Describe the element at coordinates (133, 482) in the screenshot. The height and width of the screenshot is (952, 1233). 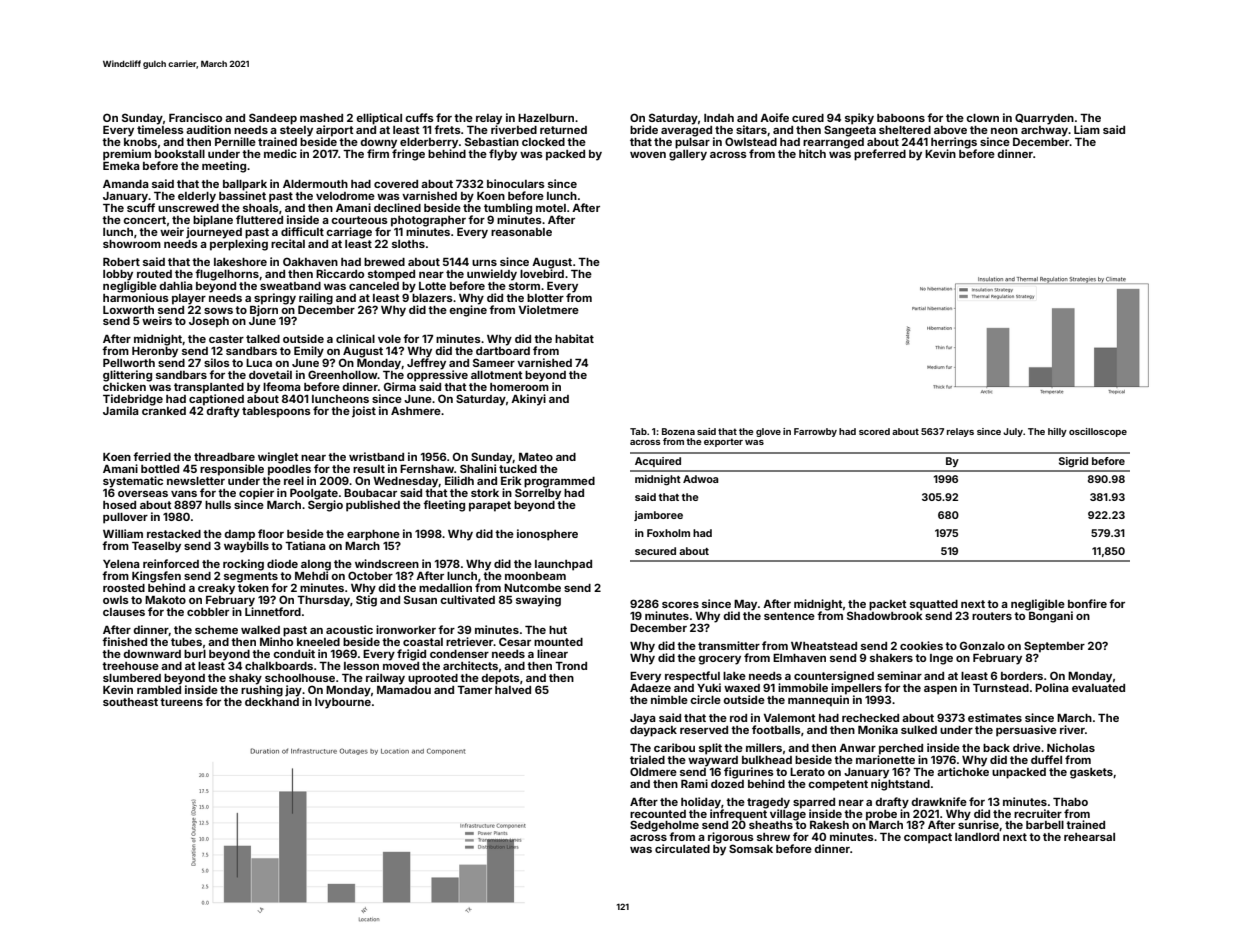
I see `systematic` at that location.
